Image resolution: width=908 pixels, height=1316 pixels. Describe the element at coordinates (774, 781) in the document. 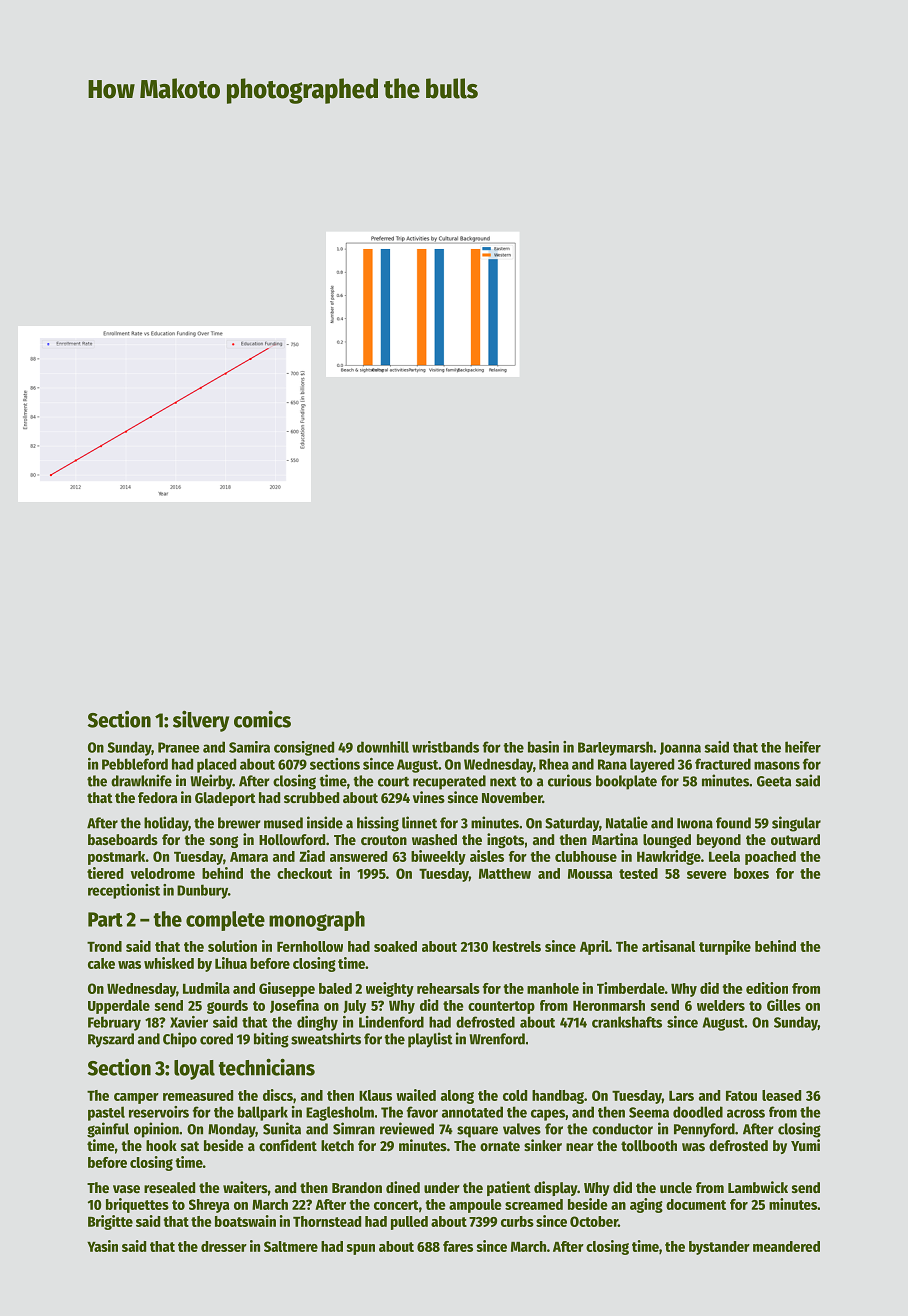

I see `Geeta` at that location.
